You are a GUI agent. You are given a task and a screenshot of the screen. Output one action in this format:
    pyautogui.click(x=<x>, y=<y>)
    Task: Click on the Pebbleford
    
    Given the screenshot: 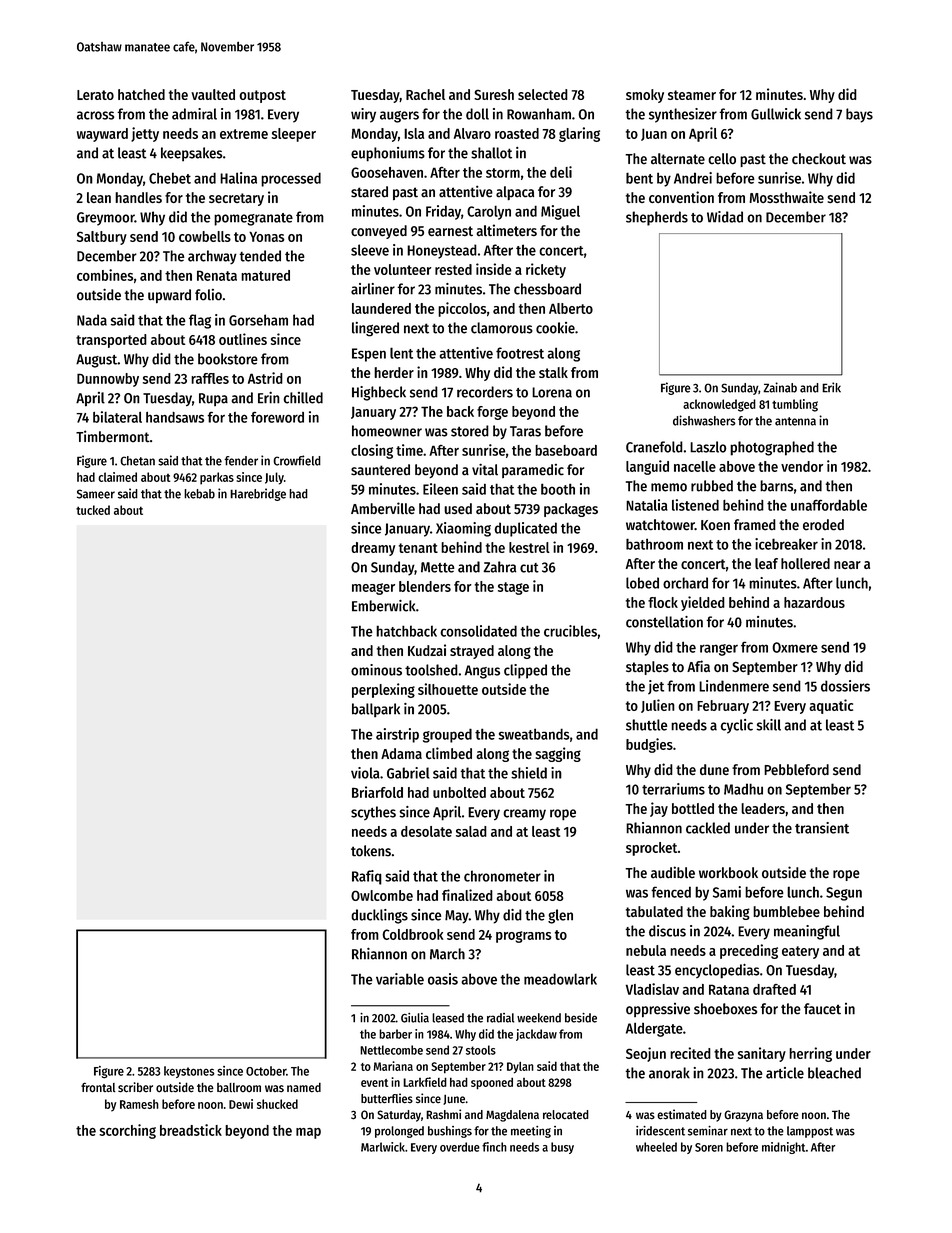 What is the action you would take?
    pyautogui.click(x=796, y=769)
